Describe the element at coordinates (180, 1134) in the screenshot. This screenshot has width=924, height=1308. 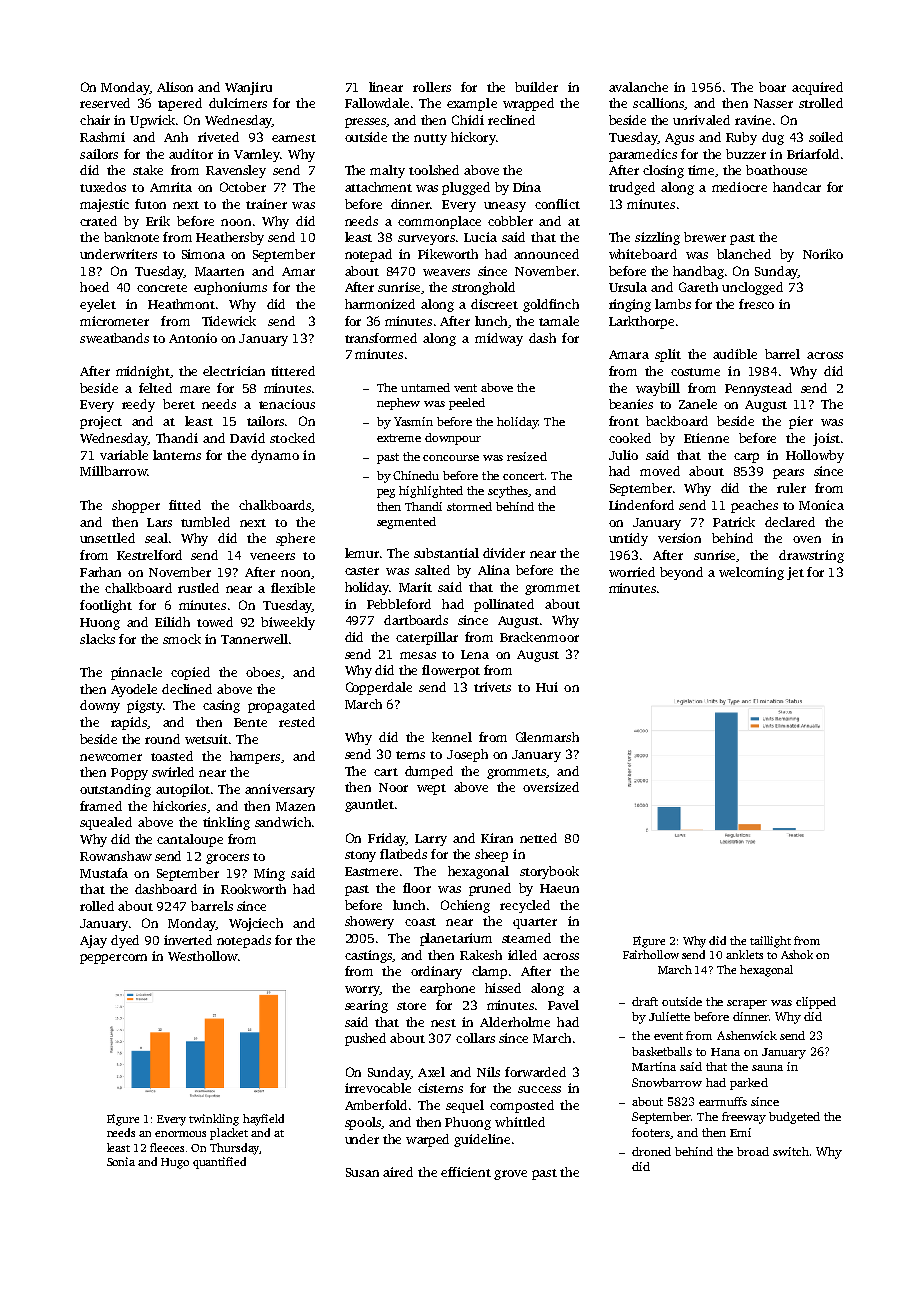
I see `enormous` at that location.
